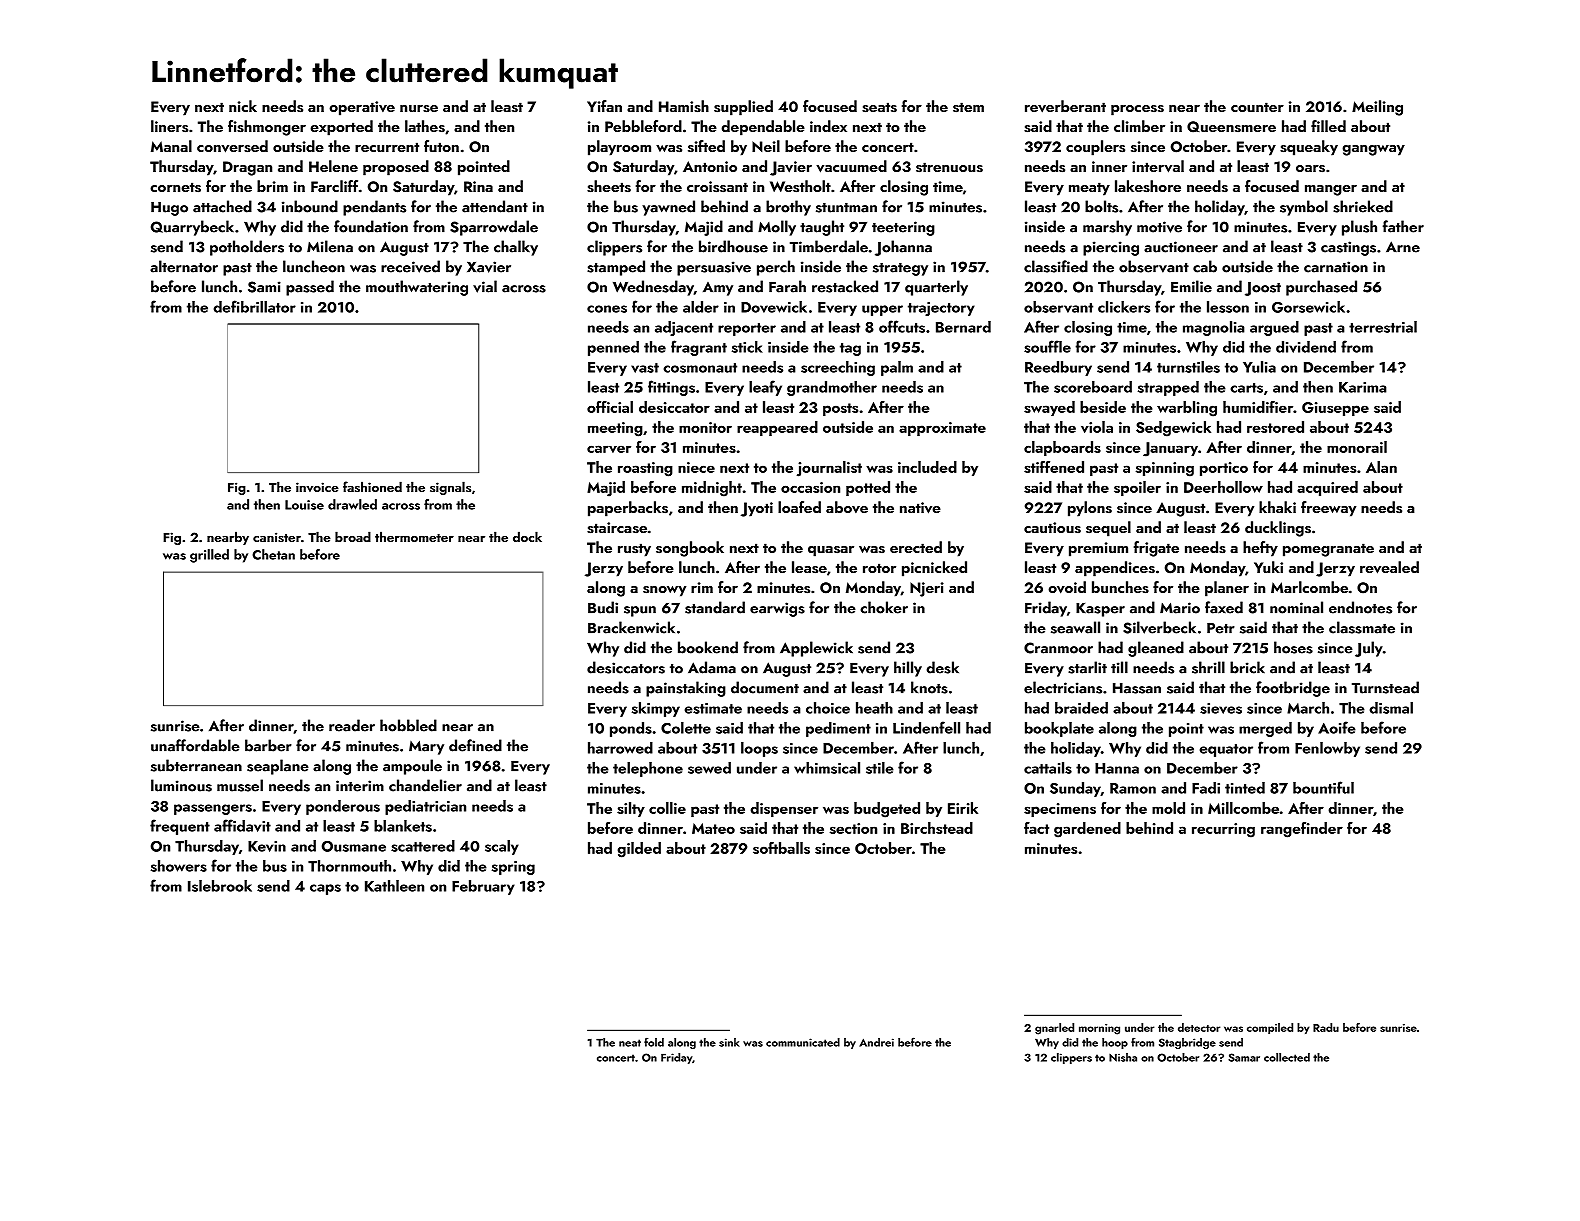  I want to click on supplied, so click(743, 108).
